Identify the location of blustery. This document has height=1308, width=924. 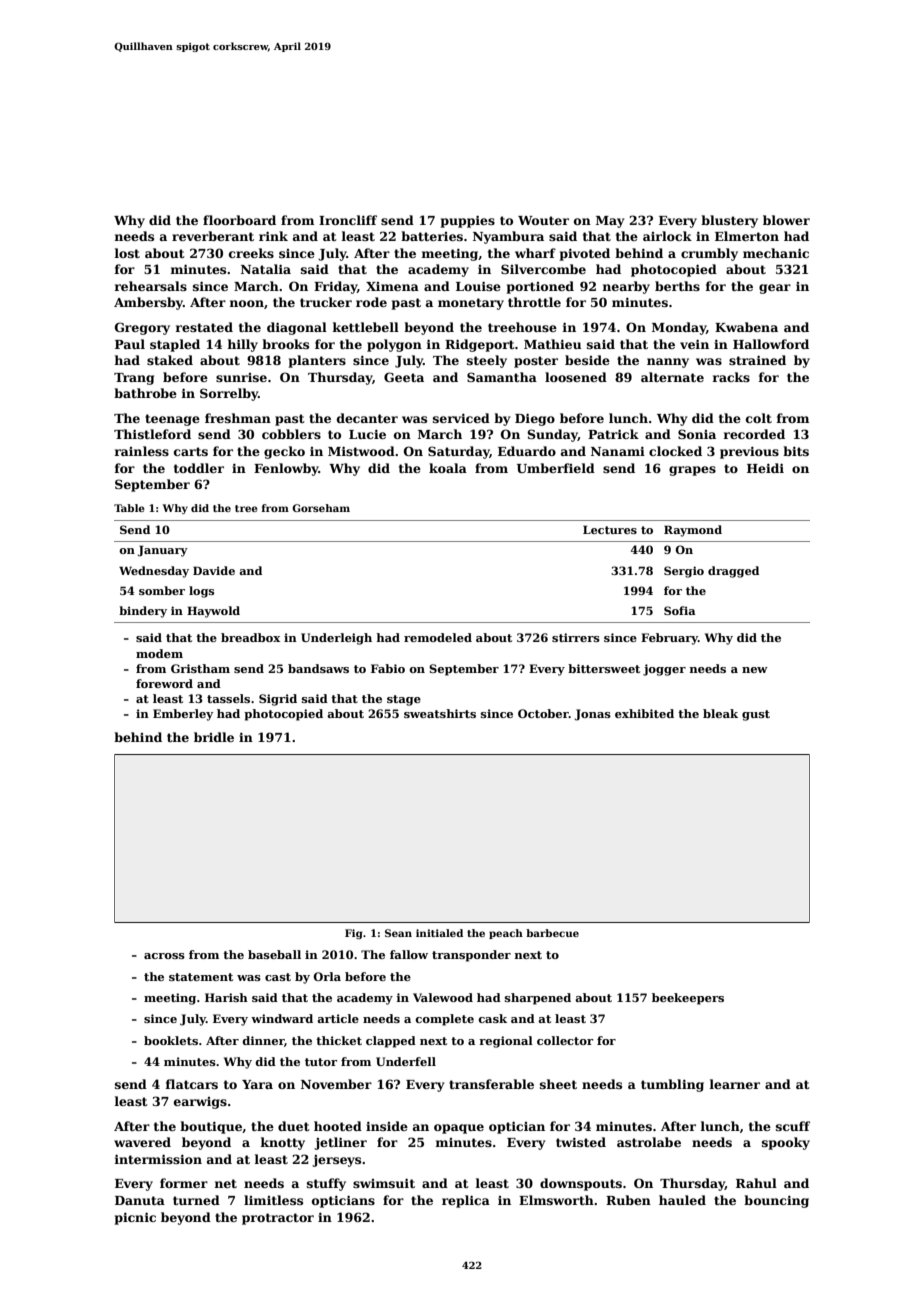
(729, 221).
